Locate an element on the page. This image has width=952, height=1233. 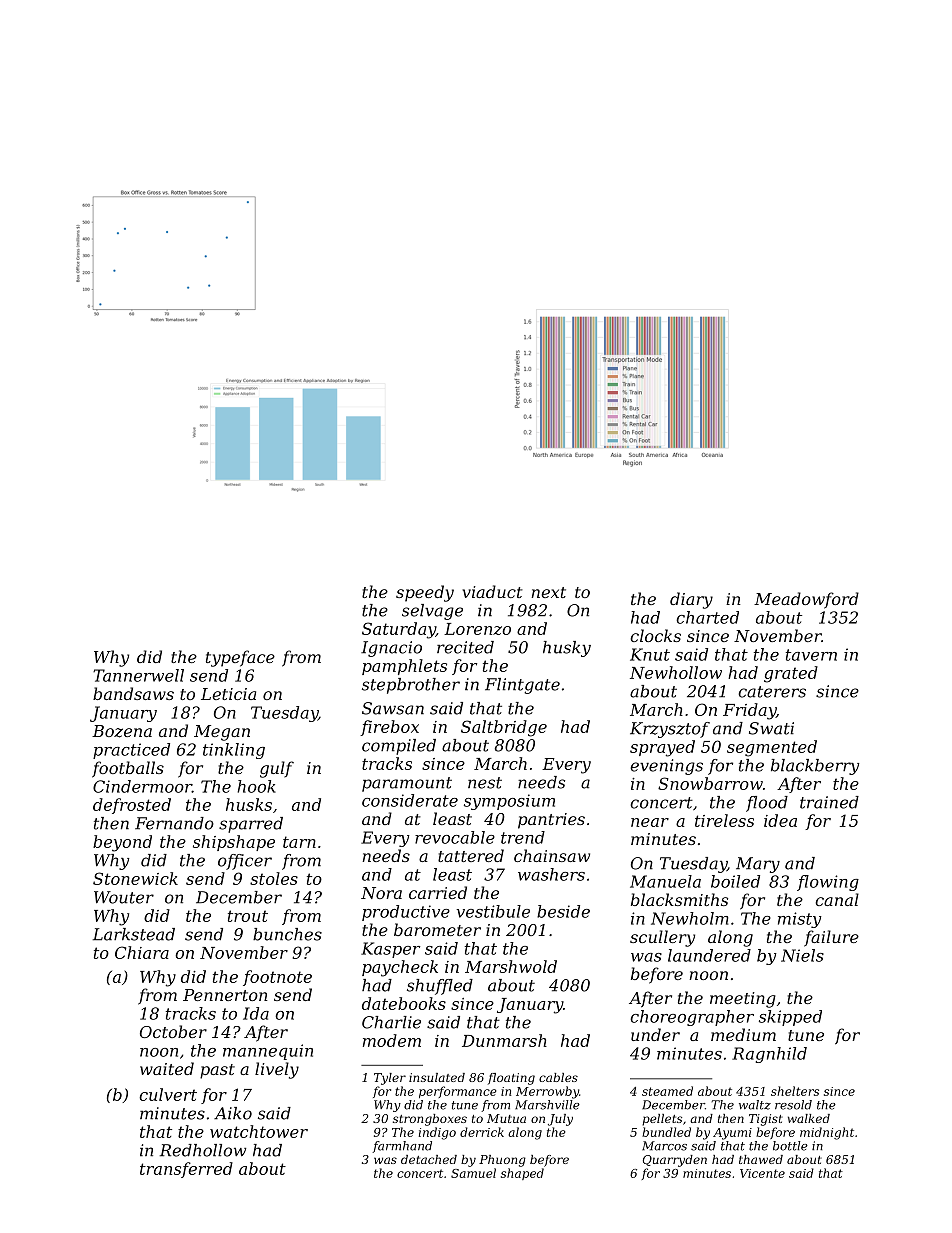
Larkstead is located at coordinates (134, 934).
